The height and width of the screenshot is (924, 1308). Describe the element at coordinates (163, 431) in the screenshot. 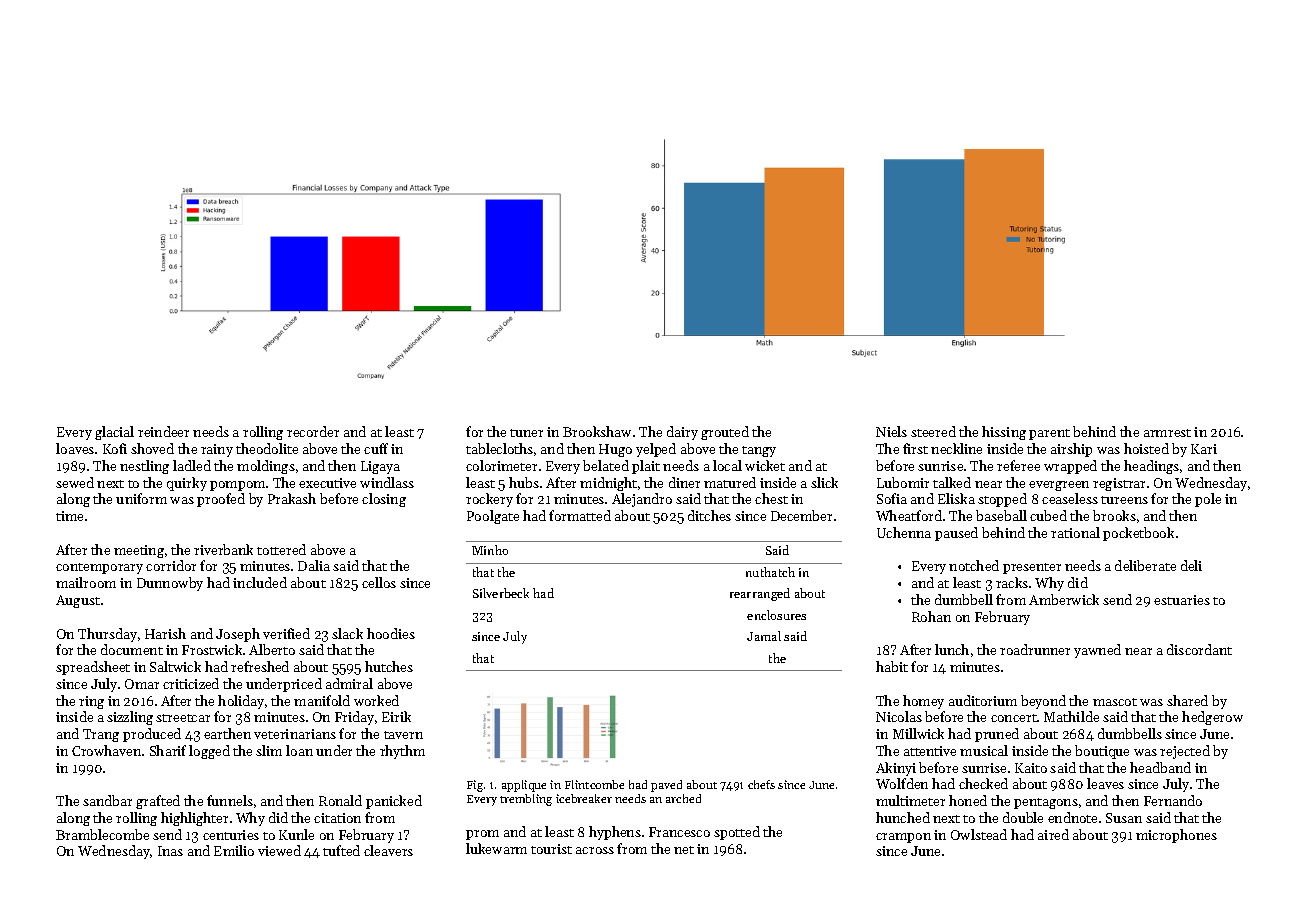

I see `reindeer` at that location.
